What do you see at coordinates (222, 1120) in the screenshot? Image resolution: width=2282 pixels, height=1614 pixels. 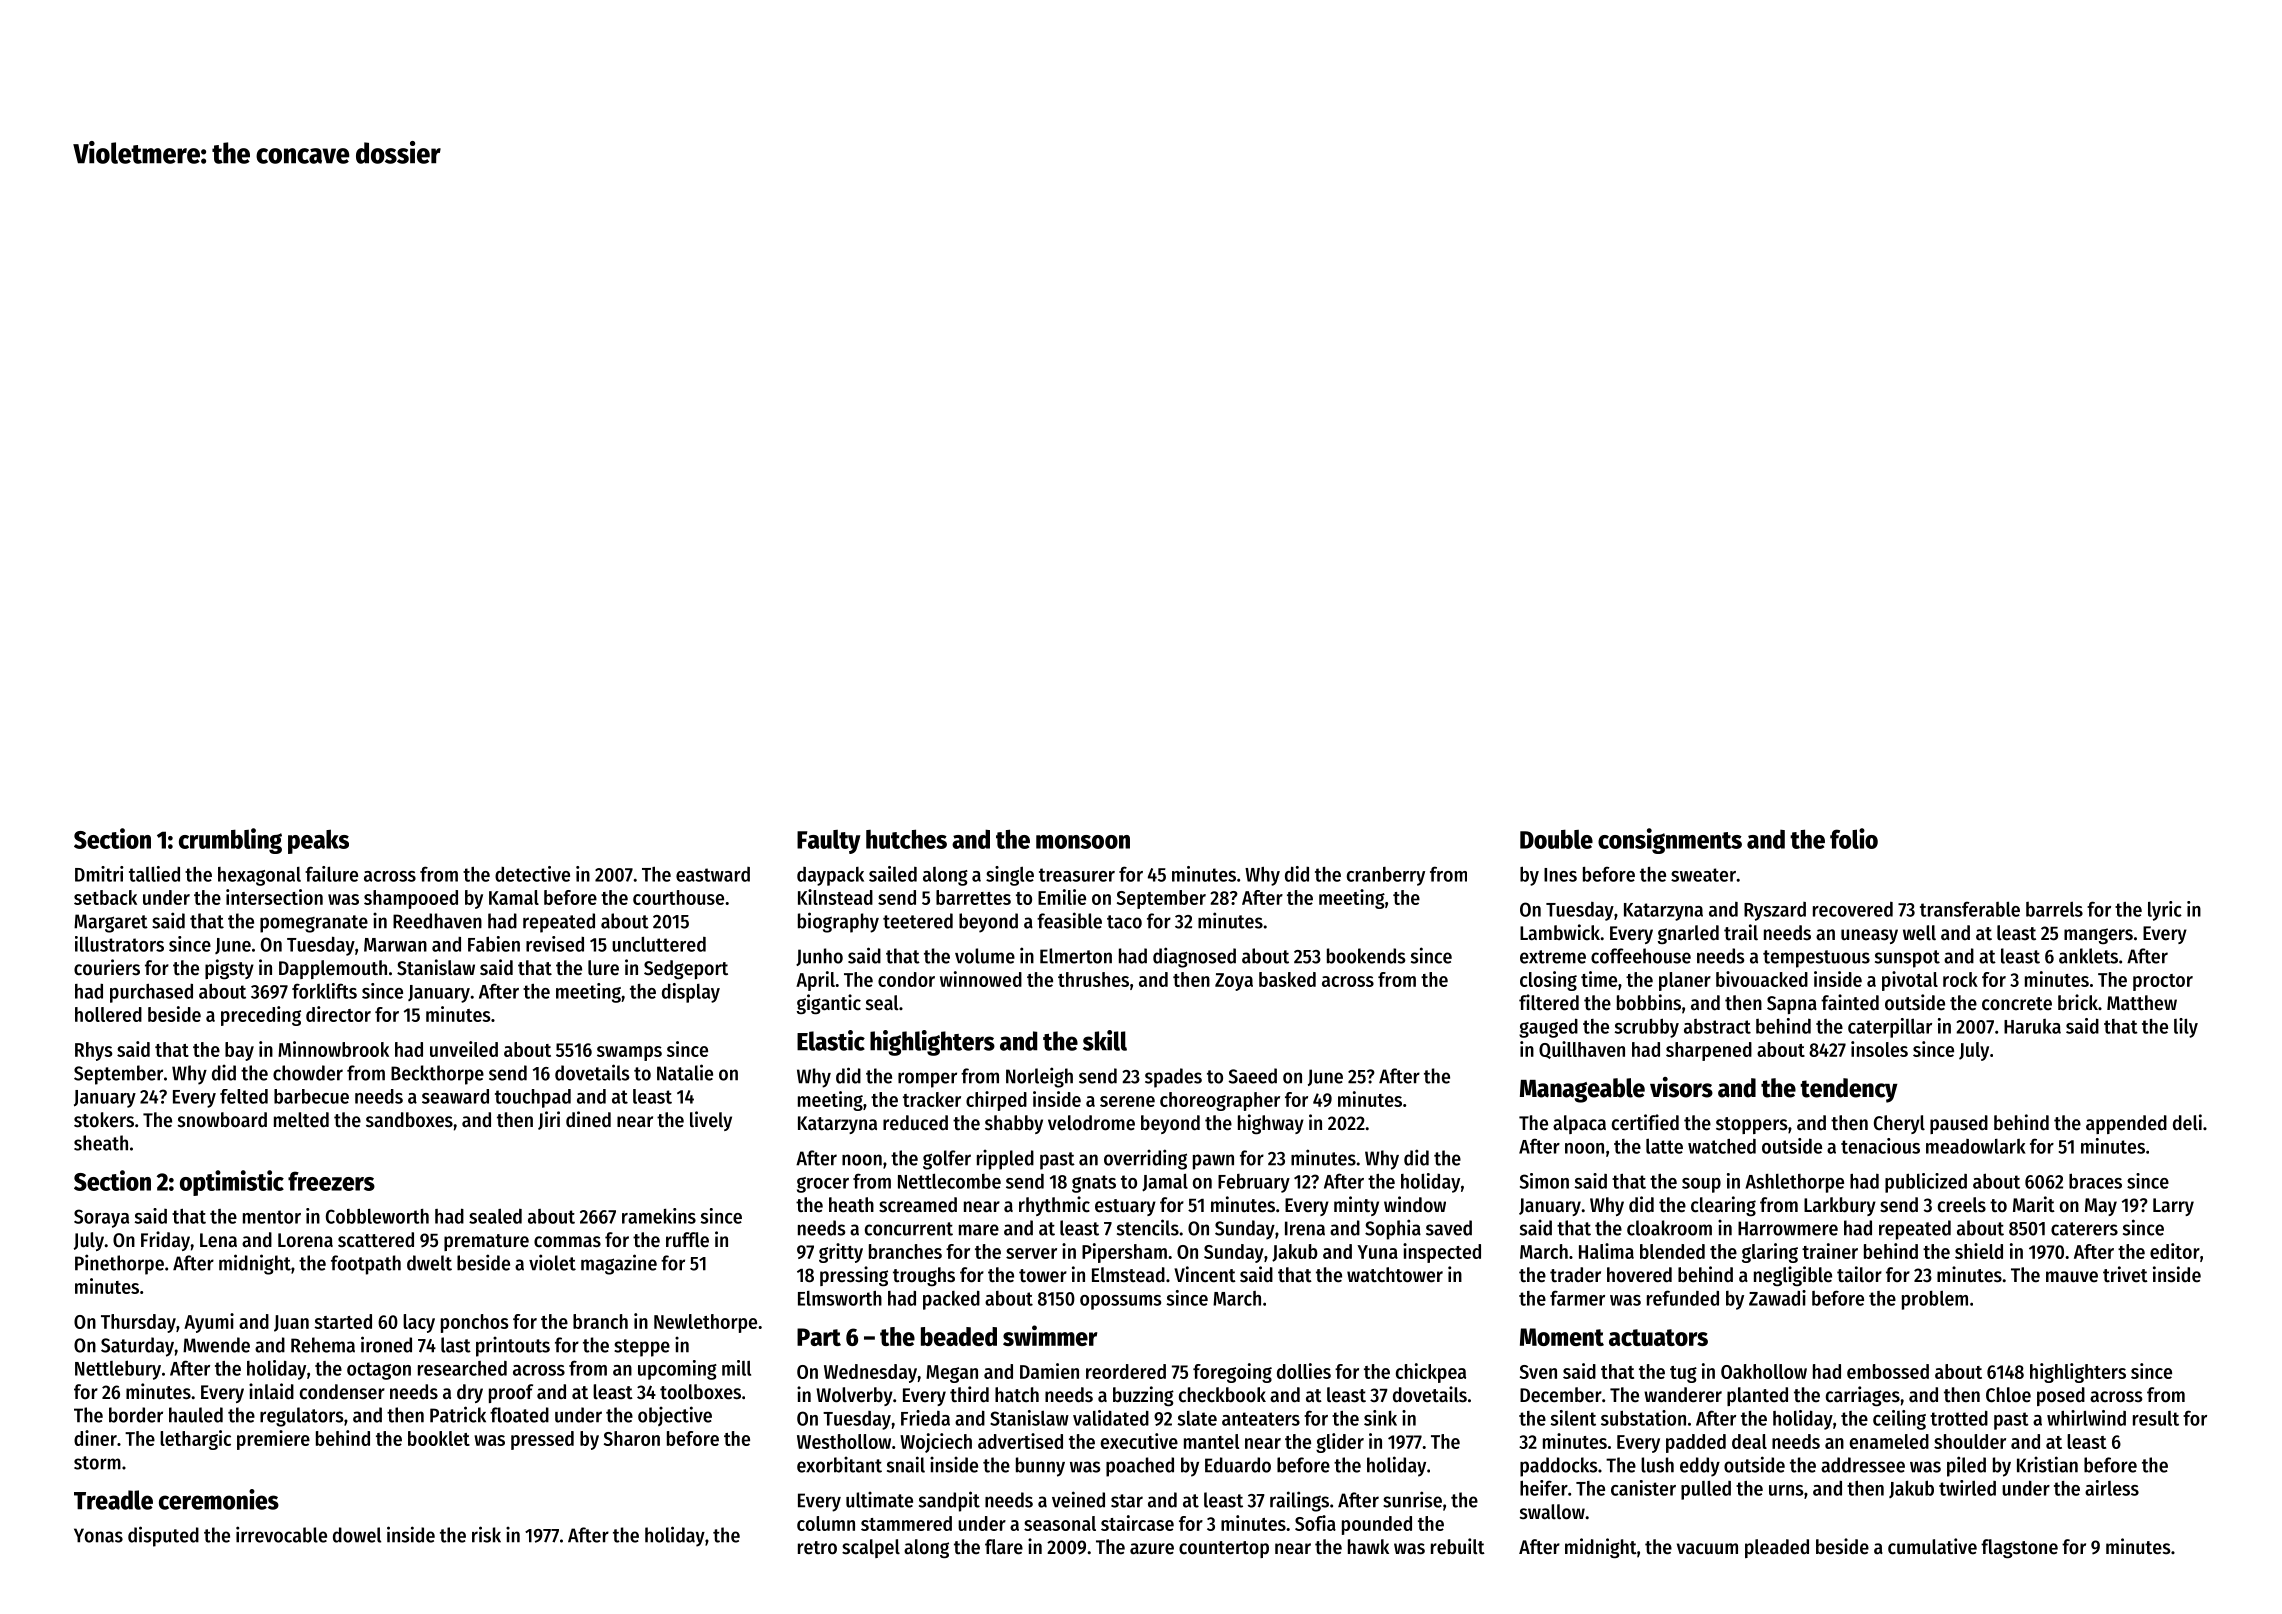 I see `snowboard` at bounding box center [222, 1120].
